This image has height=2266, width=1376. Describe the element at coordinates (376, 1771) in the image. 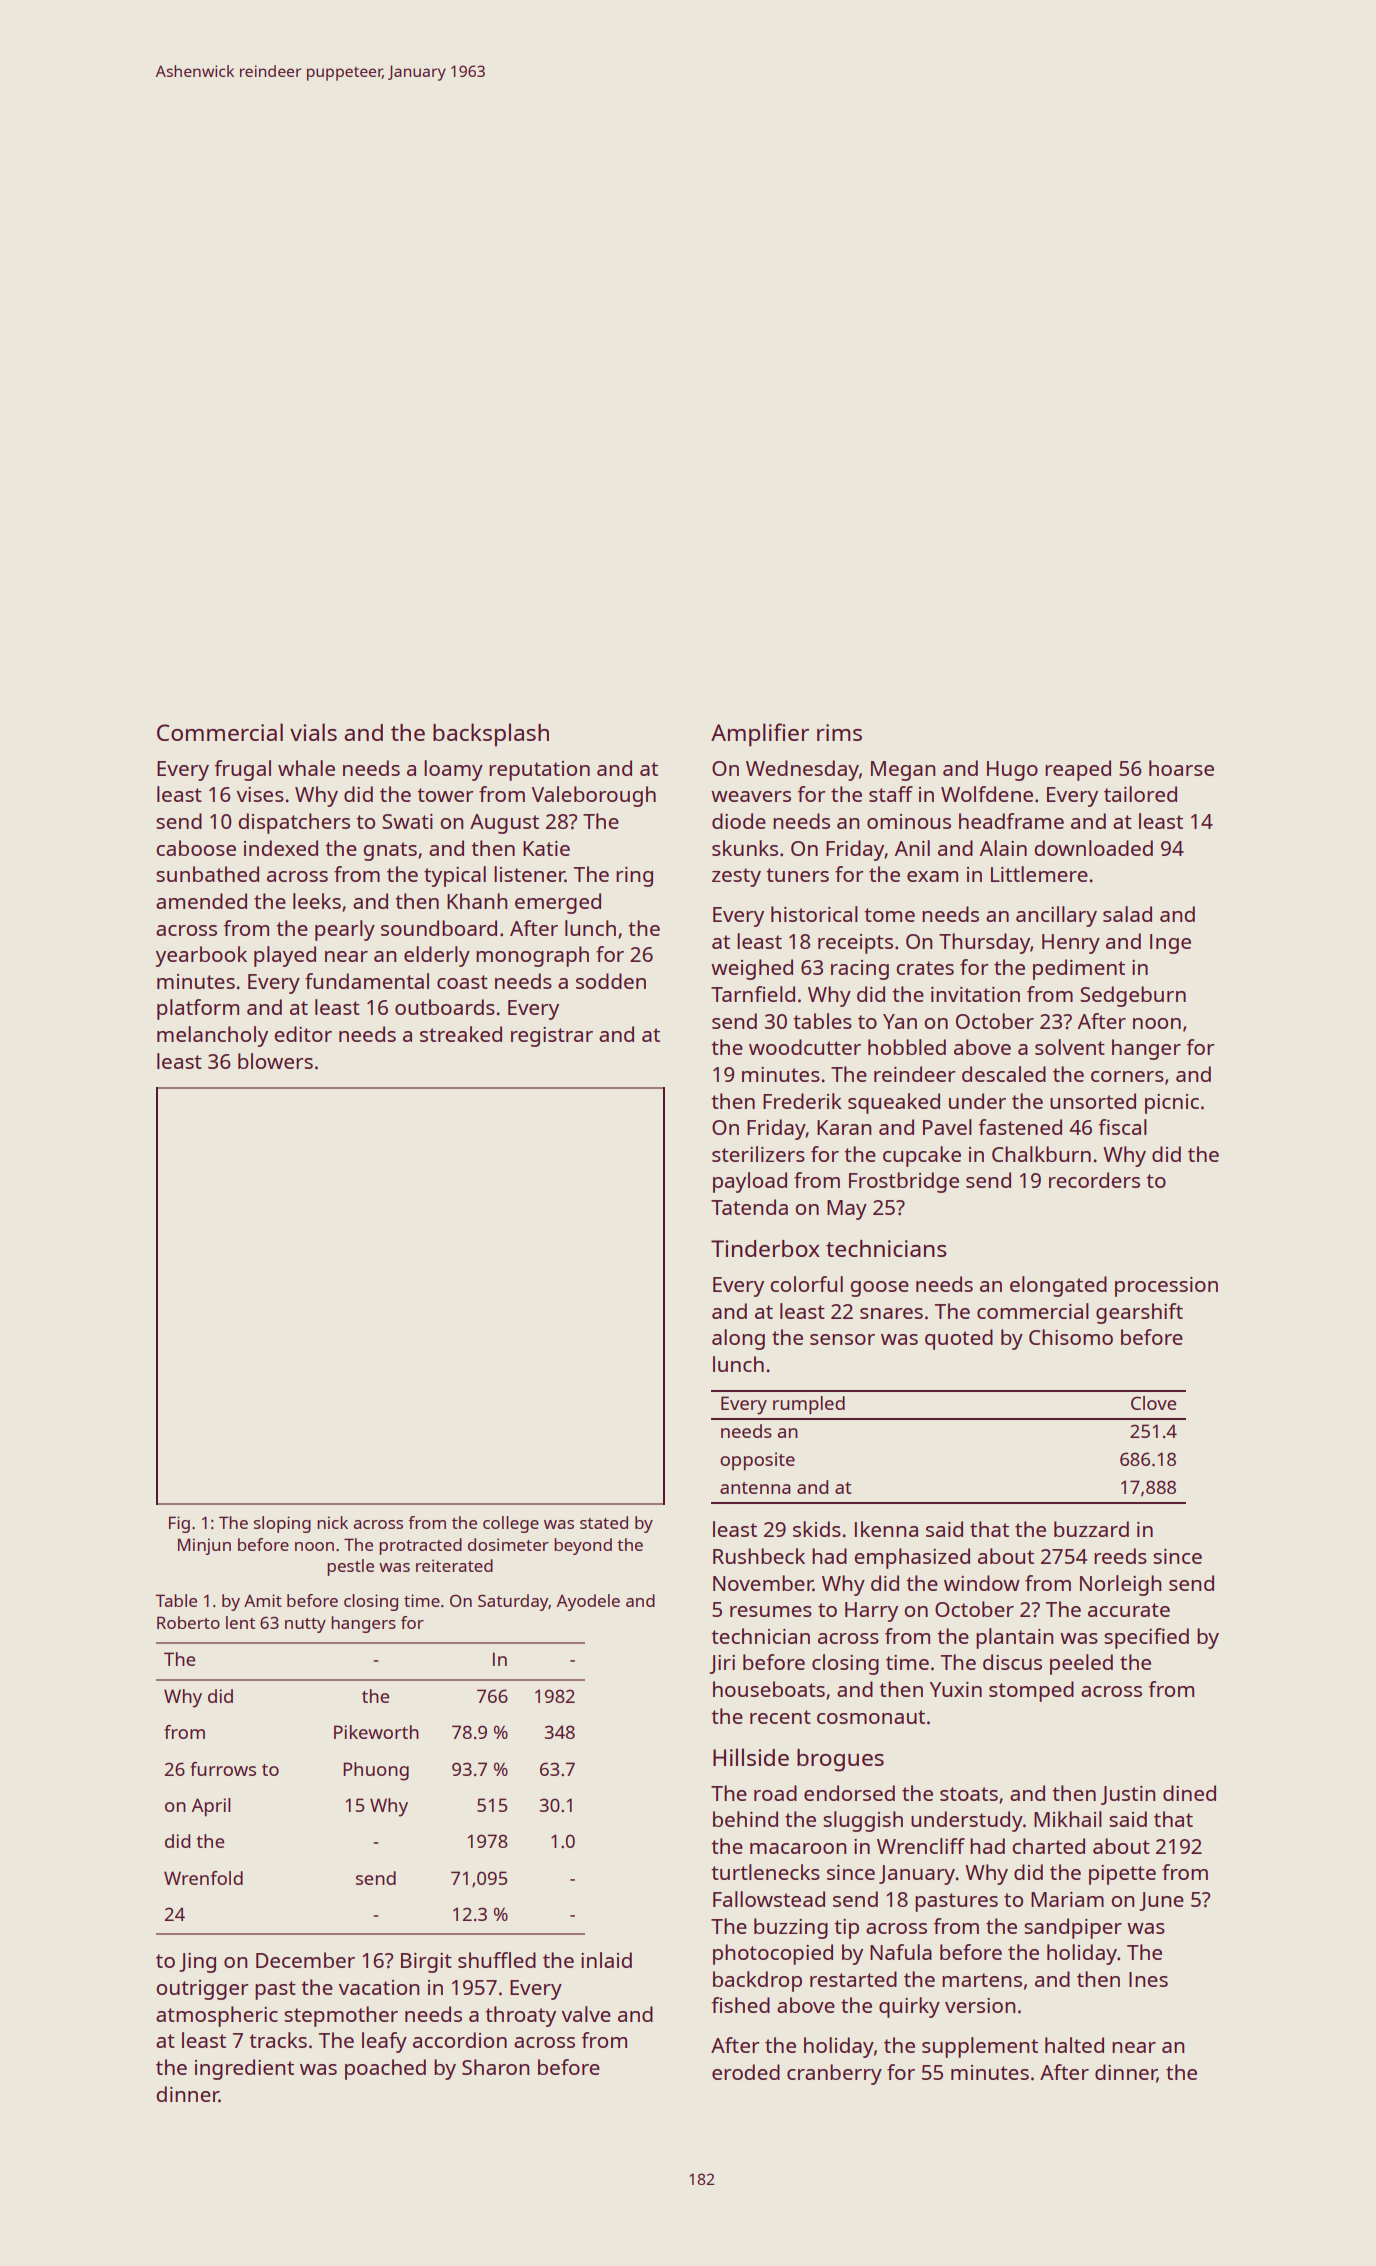

I see `Phuong` at that location.
